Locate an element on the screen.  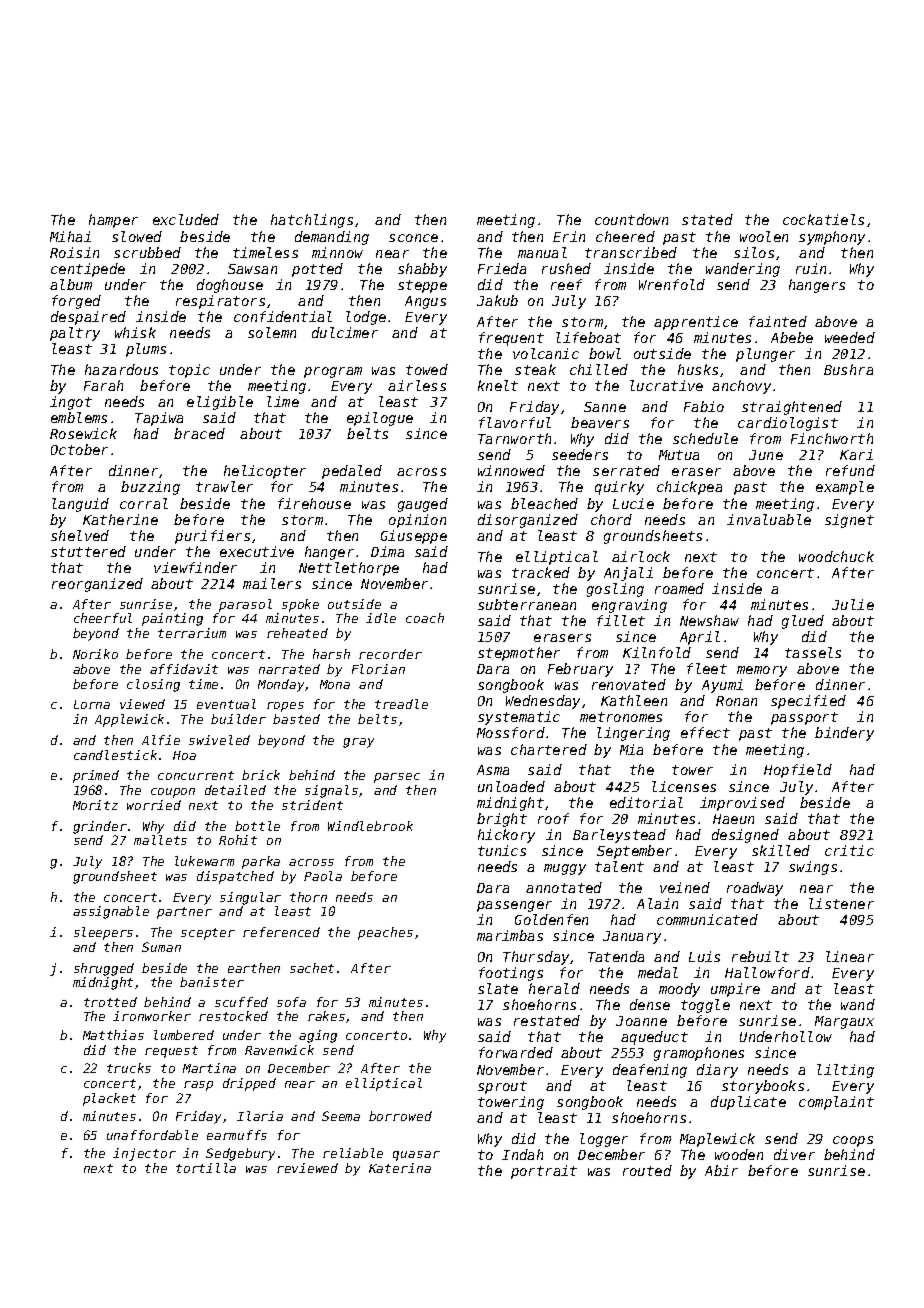
reliable is located at coordinates (353, 1153).
